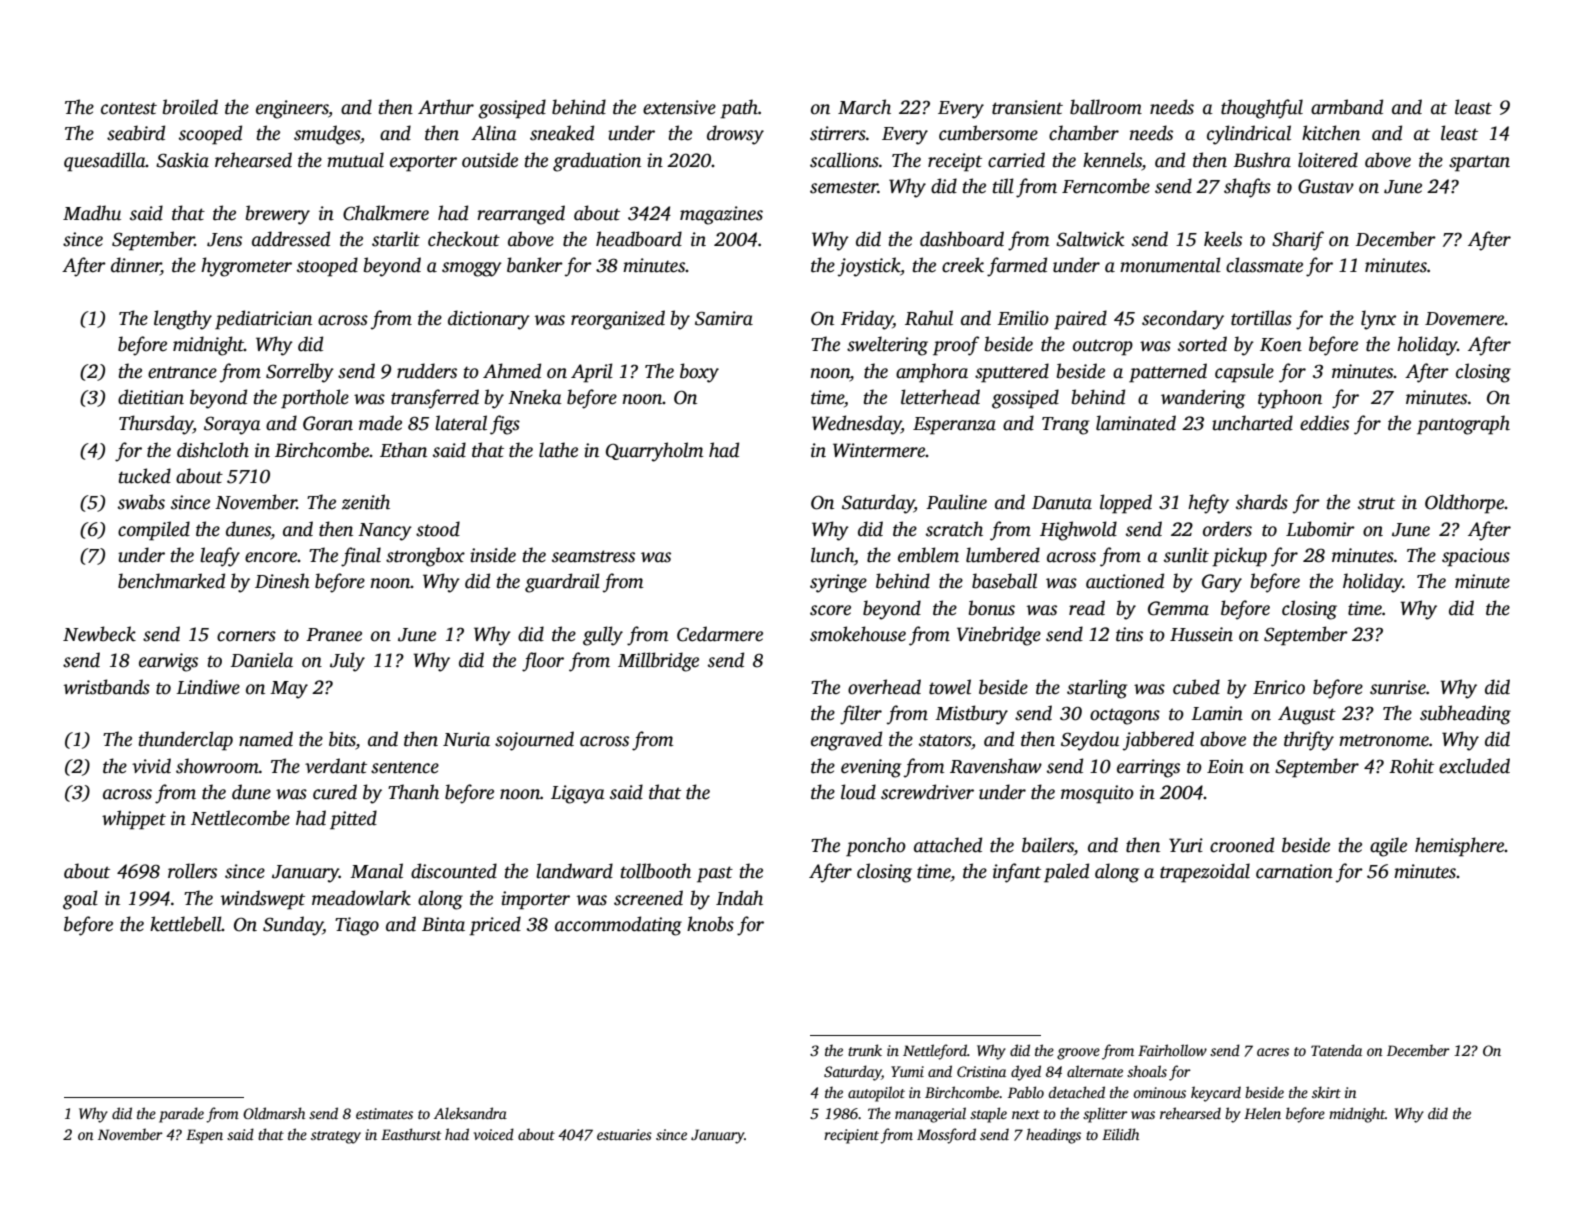  What do you see at coordinates (1336, 1050) in the page?
I see `Tatenda` at bounding box center [1336, 1050].
